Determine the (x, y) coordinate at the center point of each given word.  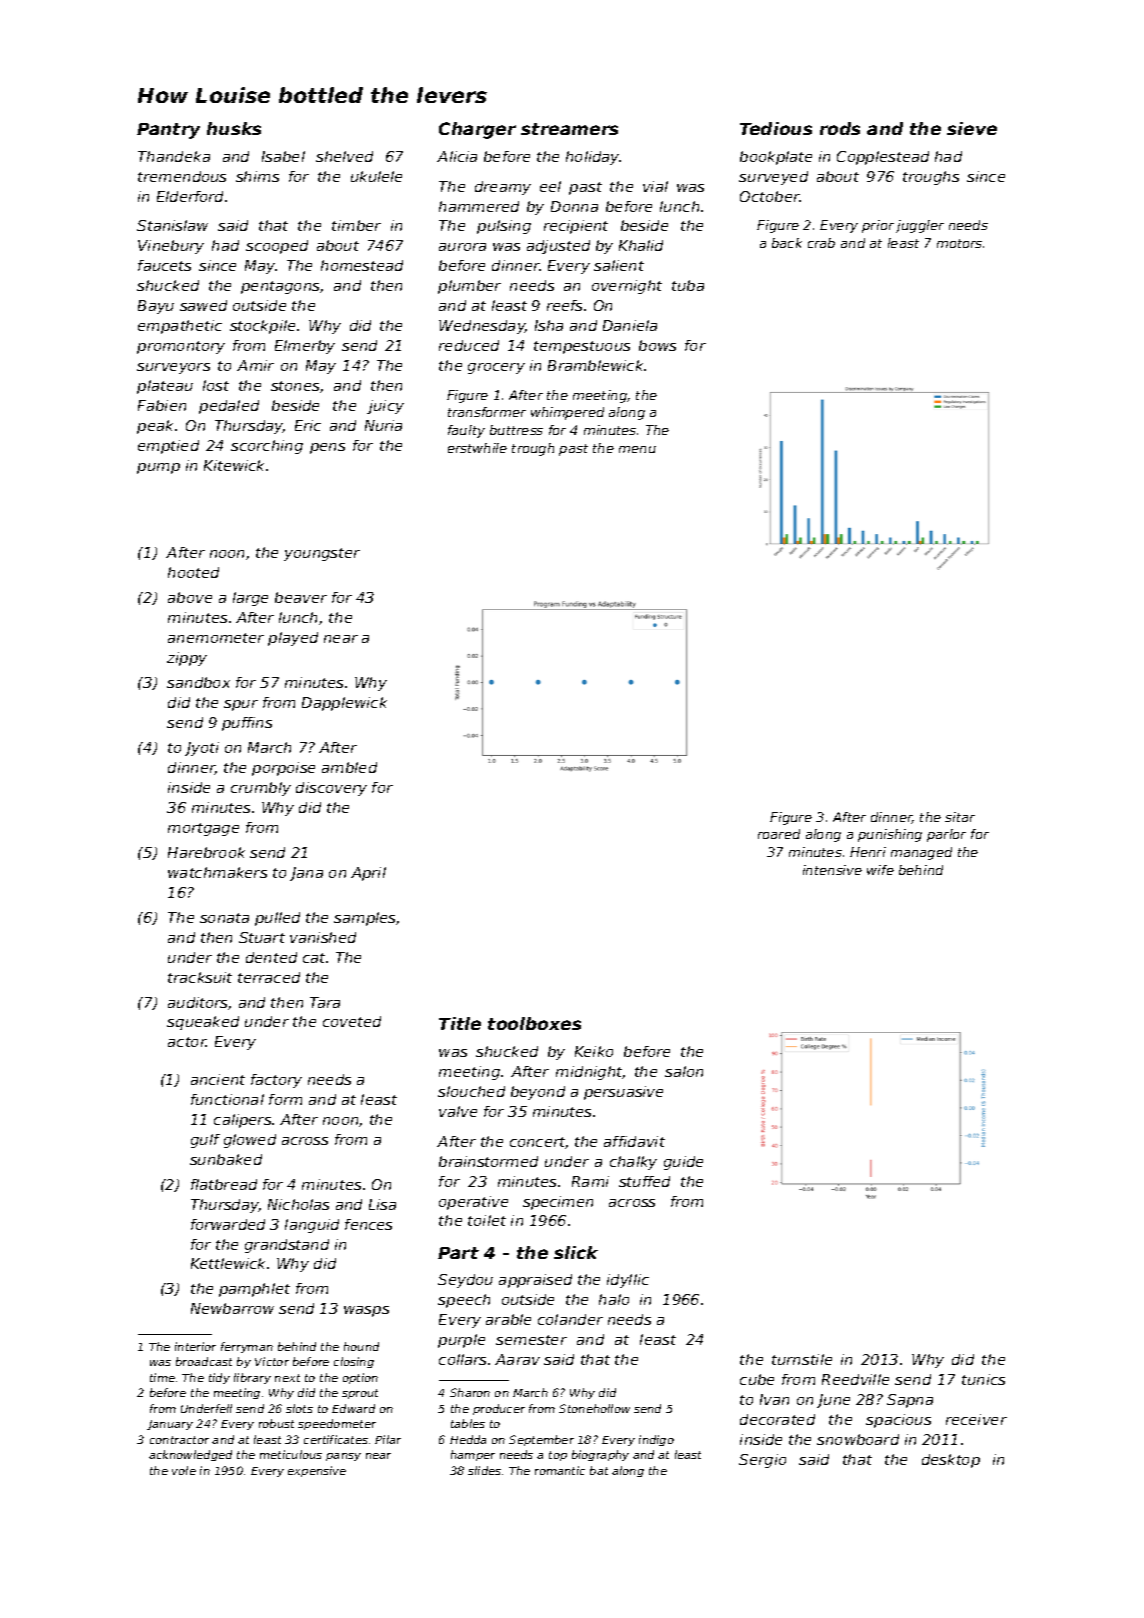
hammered (479, 206)
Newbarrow (232, 1308)
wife (880, 870)
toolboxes (534, 1023)
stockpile (262, 327)
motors (959, 243)
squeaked (203, 1023)
